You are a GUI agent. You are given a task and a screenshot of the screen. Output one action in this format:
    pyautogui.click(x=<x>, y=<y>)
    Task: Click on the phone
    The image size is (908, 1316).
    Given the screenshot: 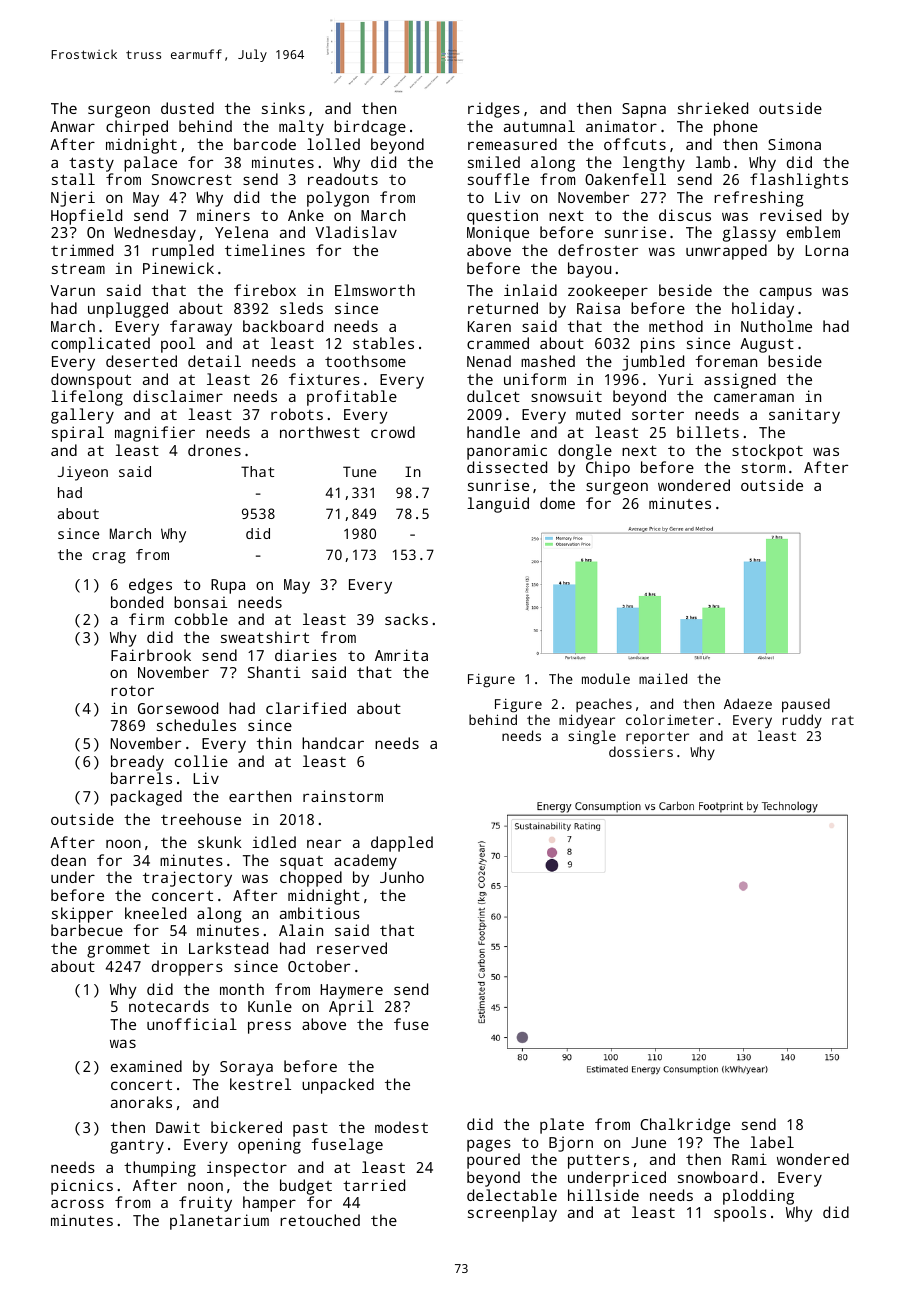 What is the action you would take?
    pyautogui.click(x=736, y=128)
